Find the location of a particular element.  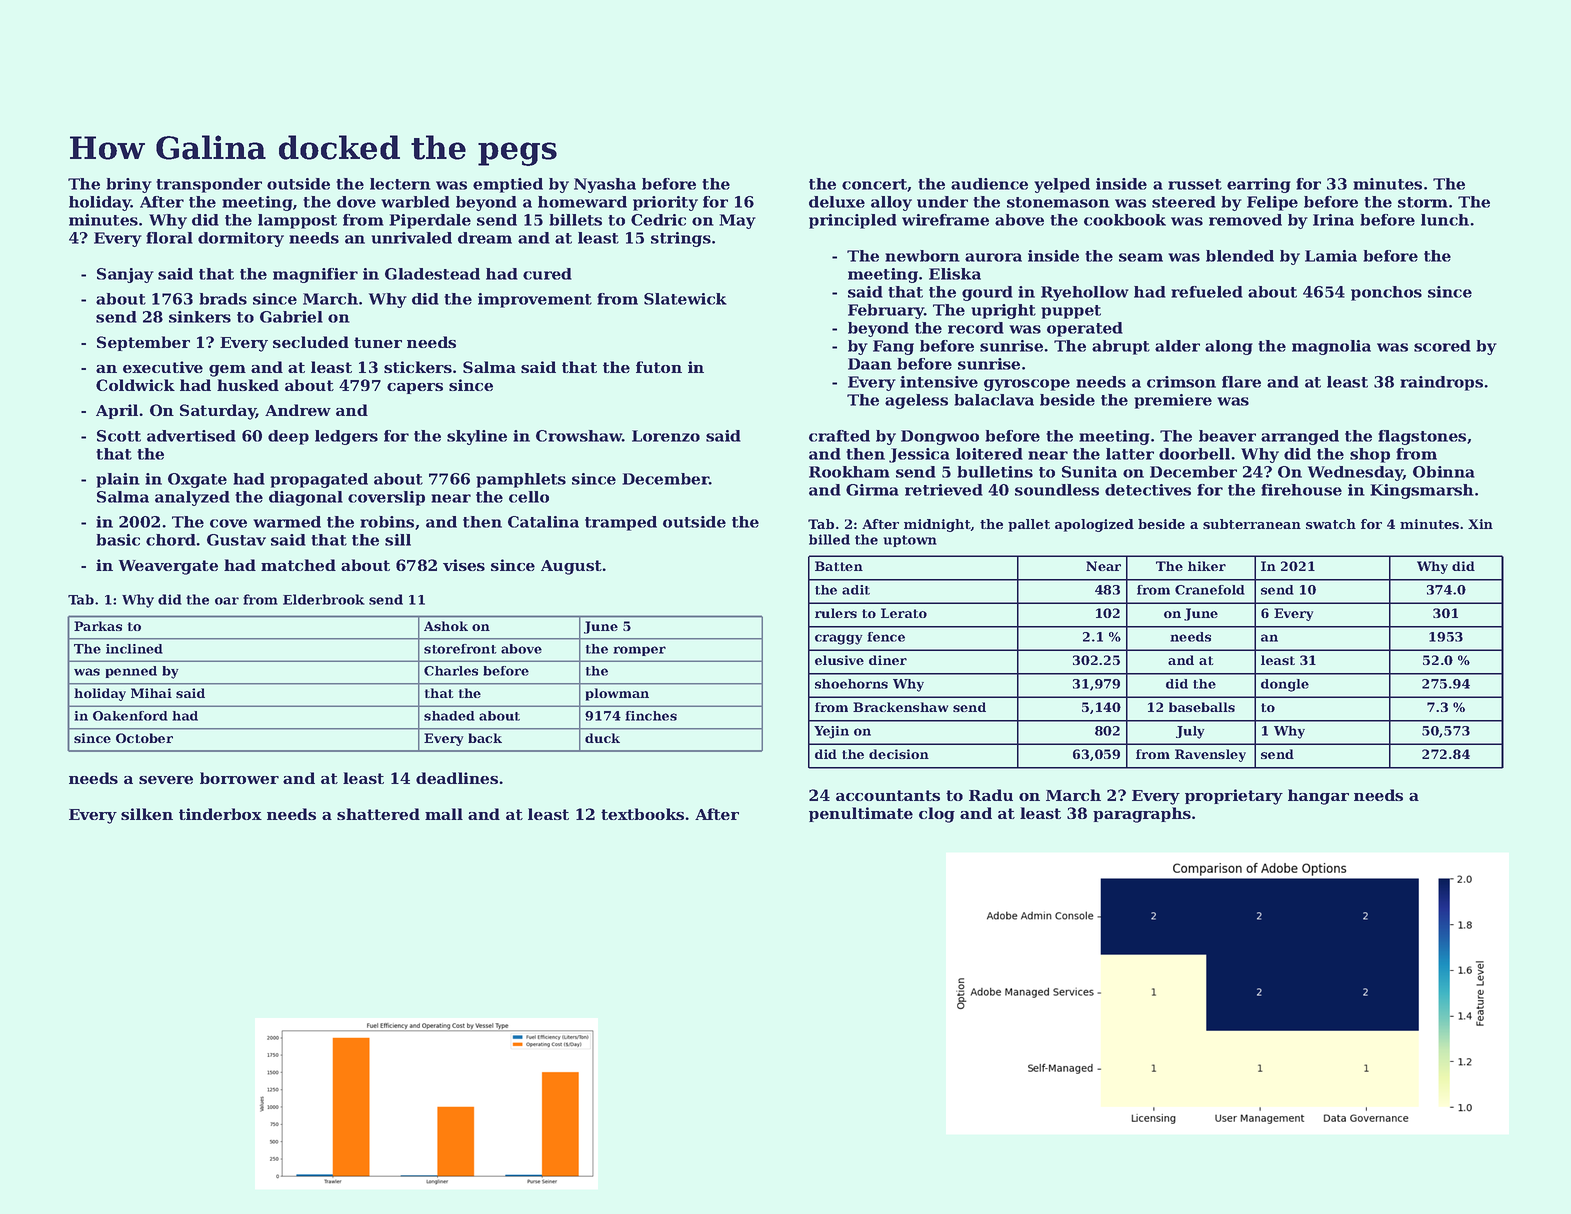

plowman is located at coordinates (617, 694).
